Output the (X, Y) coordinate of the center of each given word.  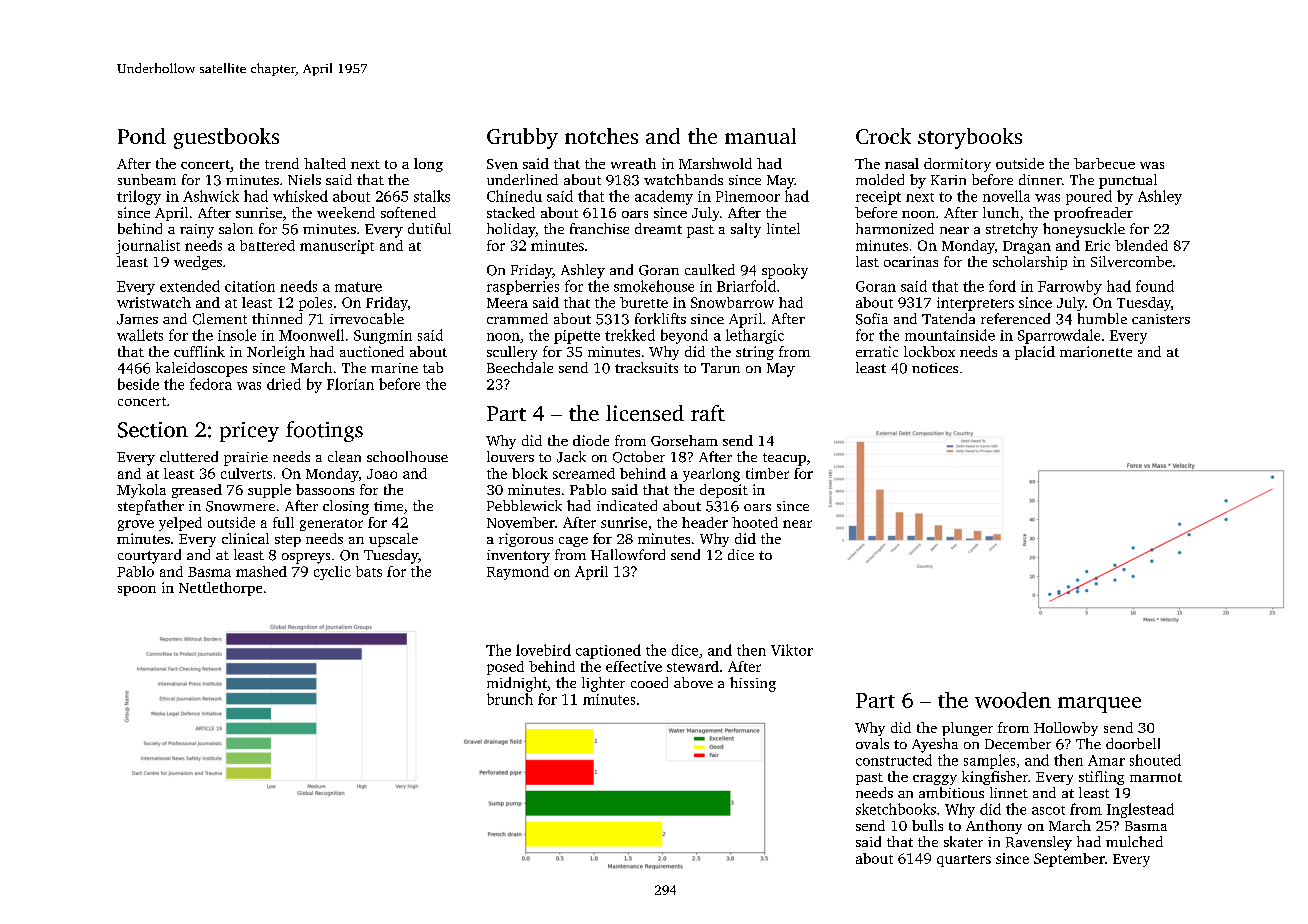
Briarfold (746, 286)
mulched (1134, 841)
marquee (1099, 705)
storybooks (970, 138)
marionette (1096, 351)
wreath (633, 163)
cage (573, 542)
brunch (510, 699)
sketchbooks (896, 809)
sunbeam (147, 179)
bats (369, 571)
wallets (140, 335)
